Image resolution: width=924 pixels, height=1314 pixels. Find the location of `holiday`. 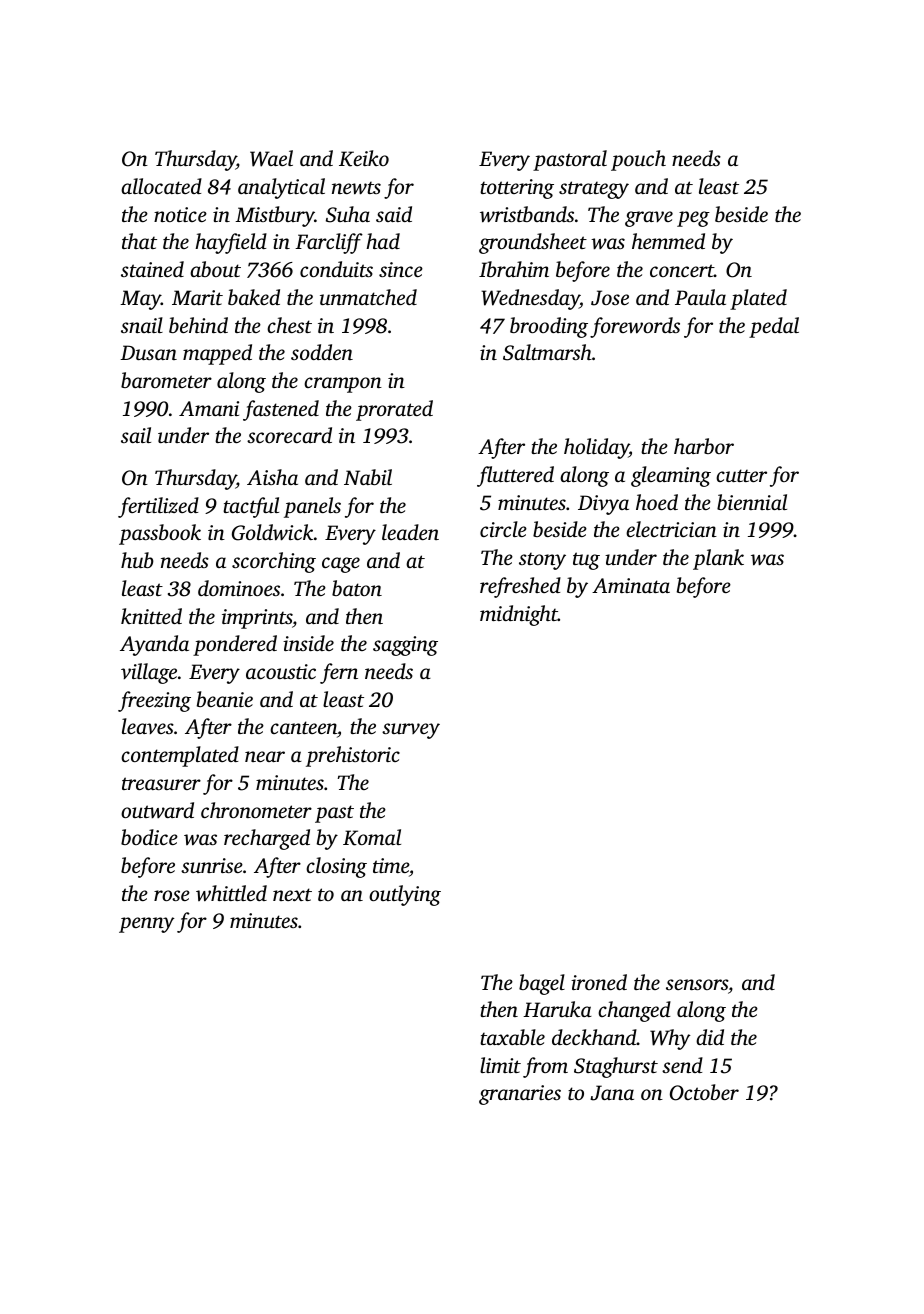

holiday is located at coordinates (596, 448).
